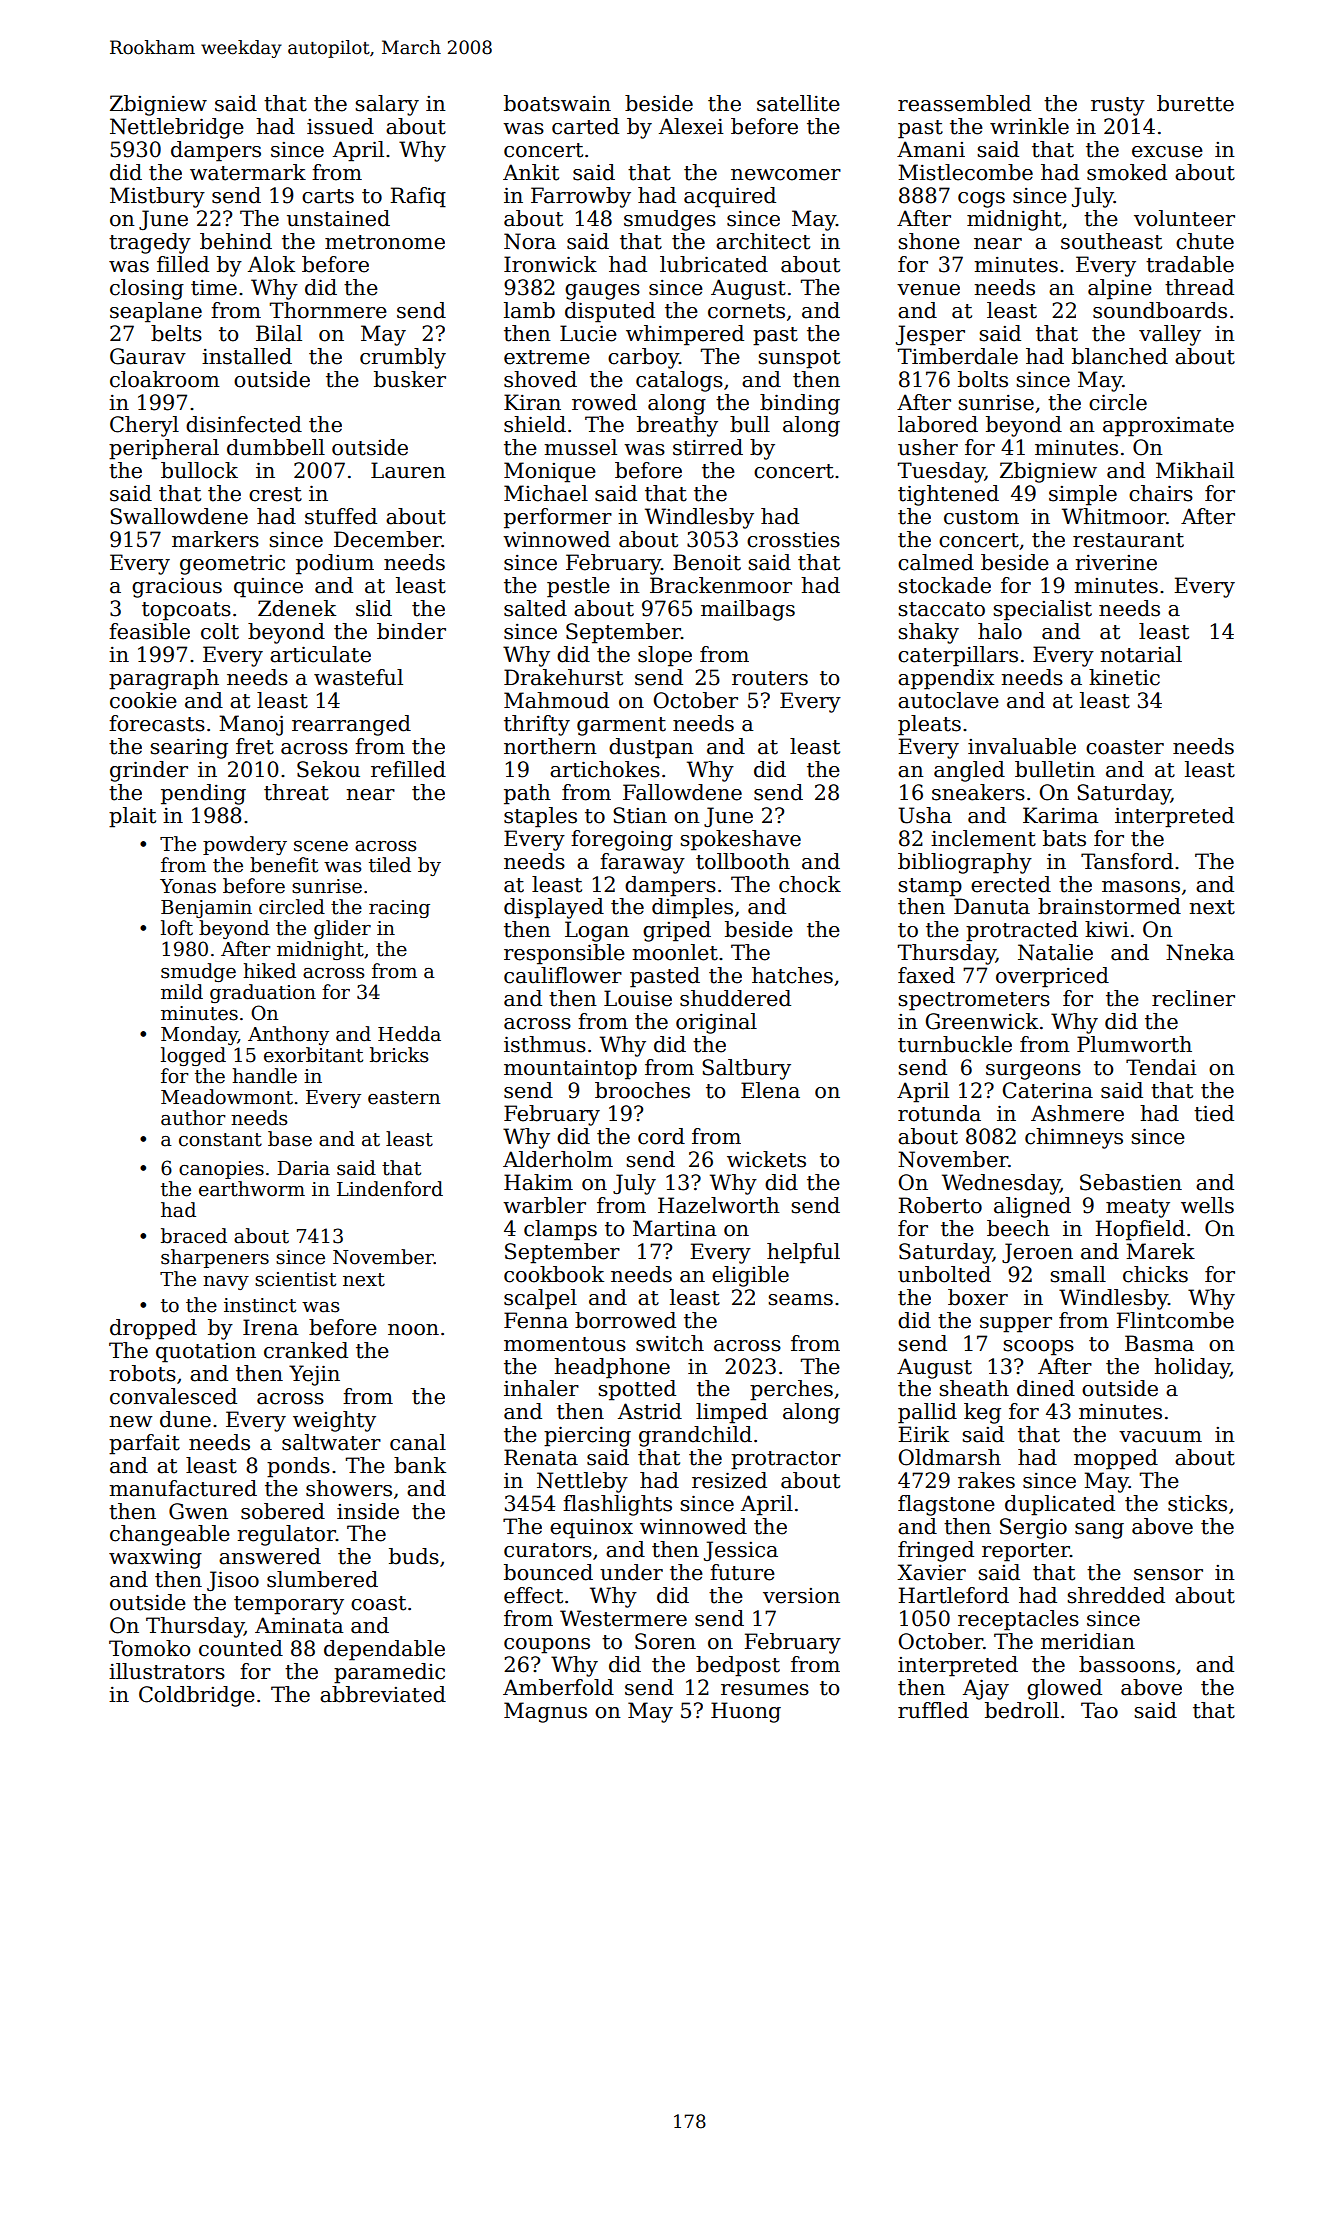 The width and height of the document is (1344, 2214). I want to click on Marek, so click(1160, 1251).
